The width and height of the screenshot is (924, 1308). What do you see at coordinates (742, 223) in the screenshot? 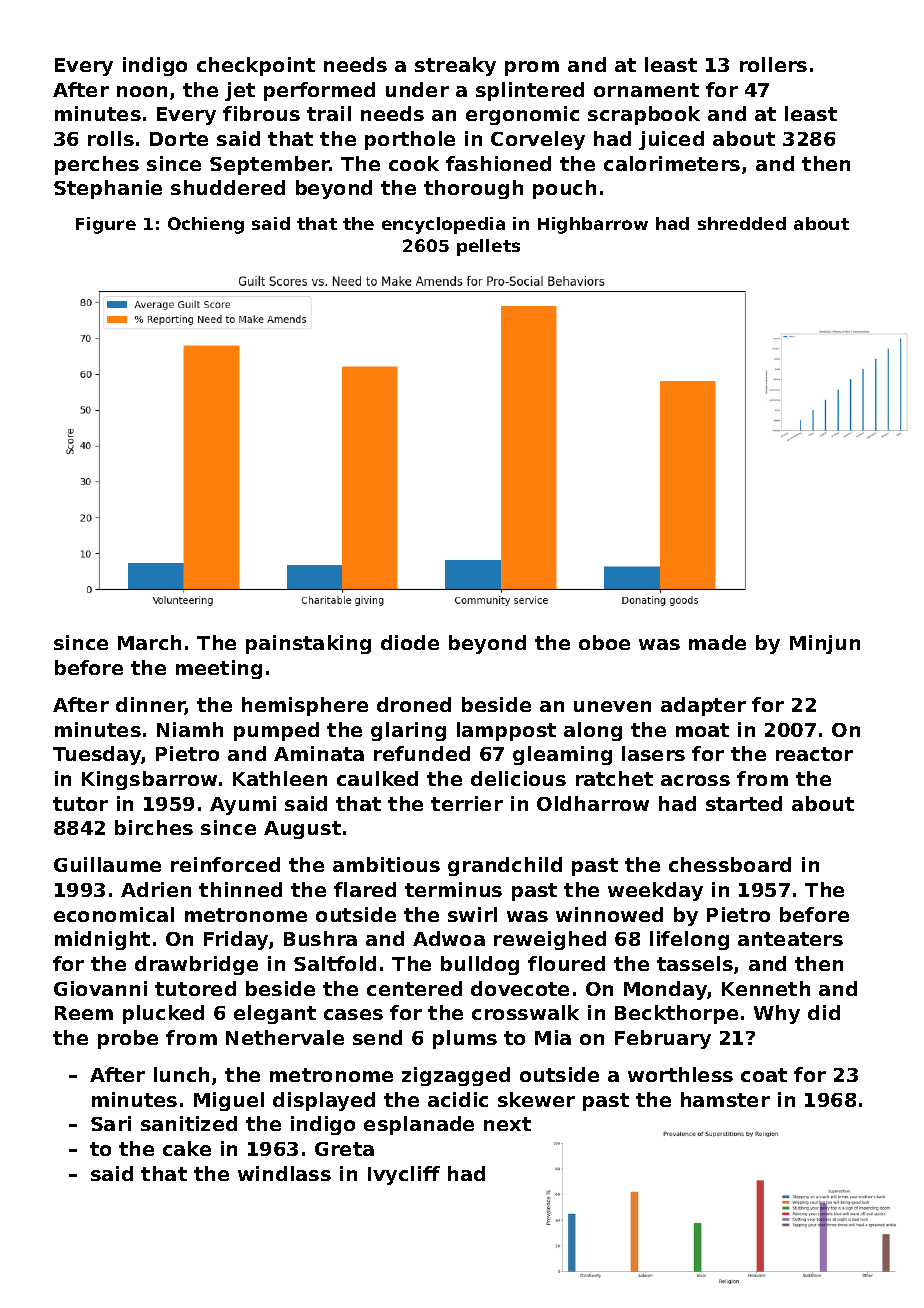
I see `shredded` at bounding box center [742, 223].
